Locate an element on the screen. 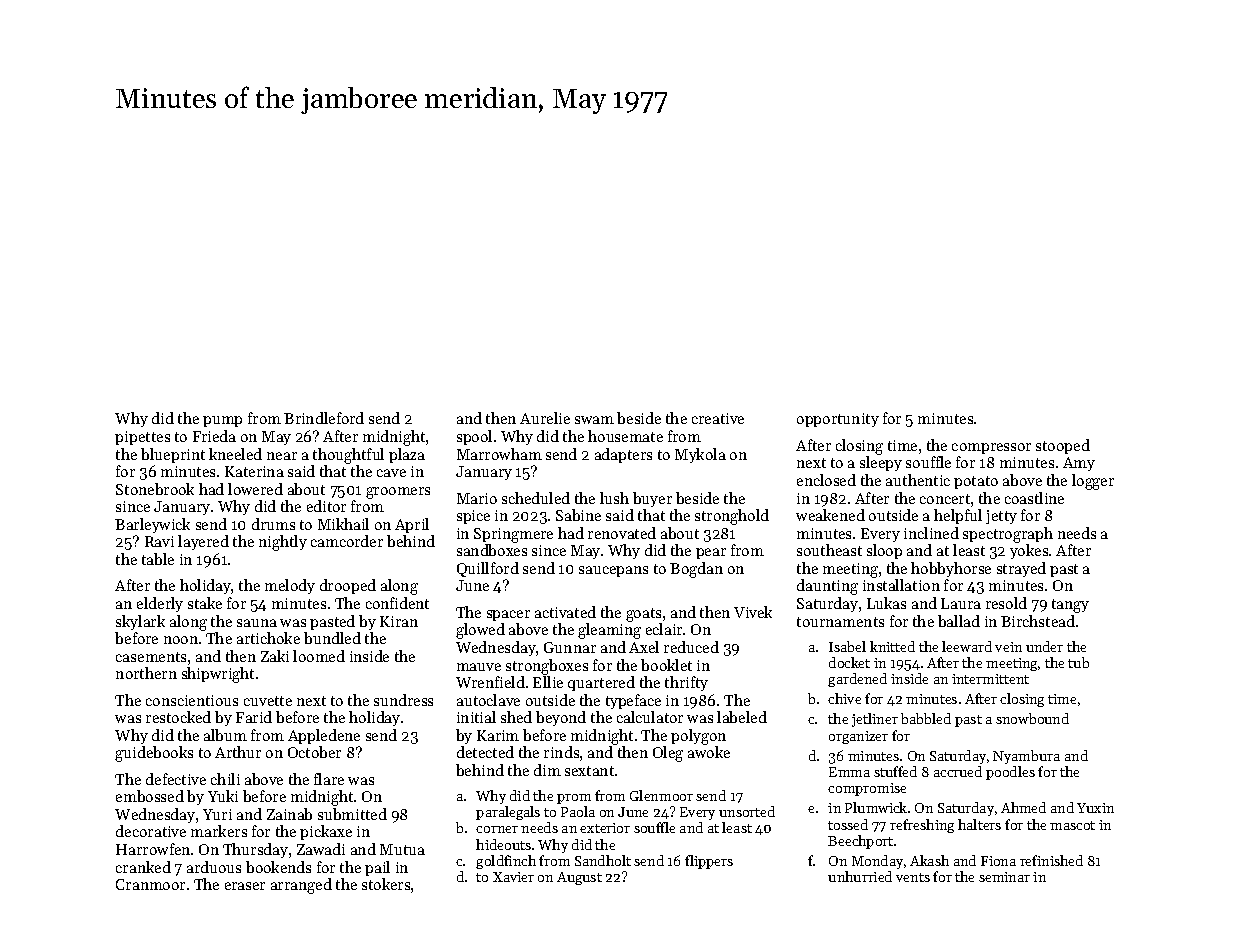 The height and width of the screenshot is (952, 1233). kneeled is located at coordinates (235, 454).
